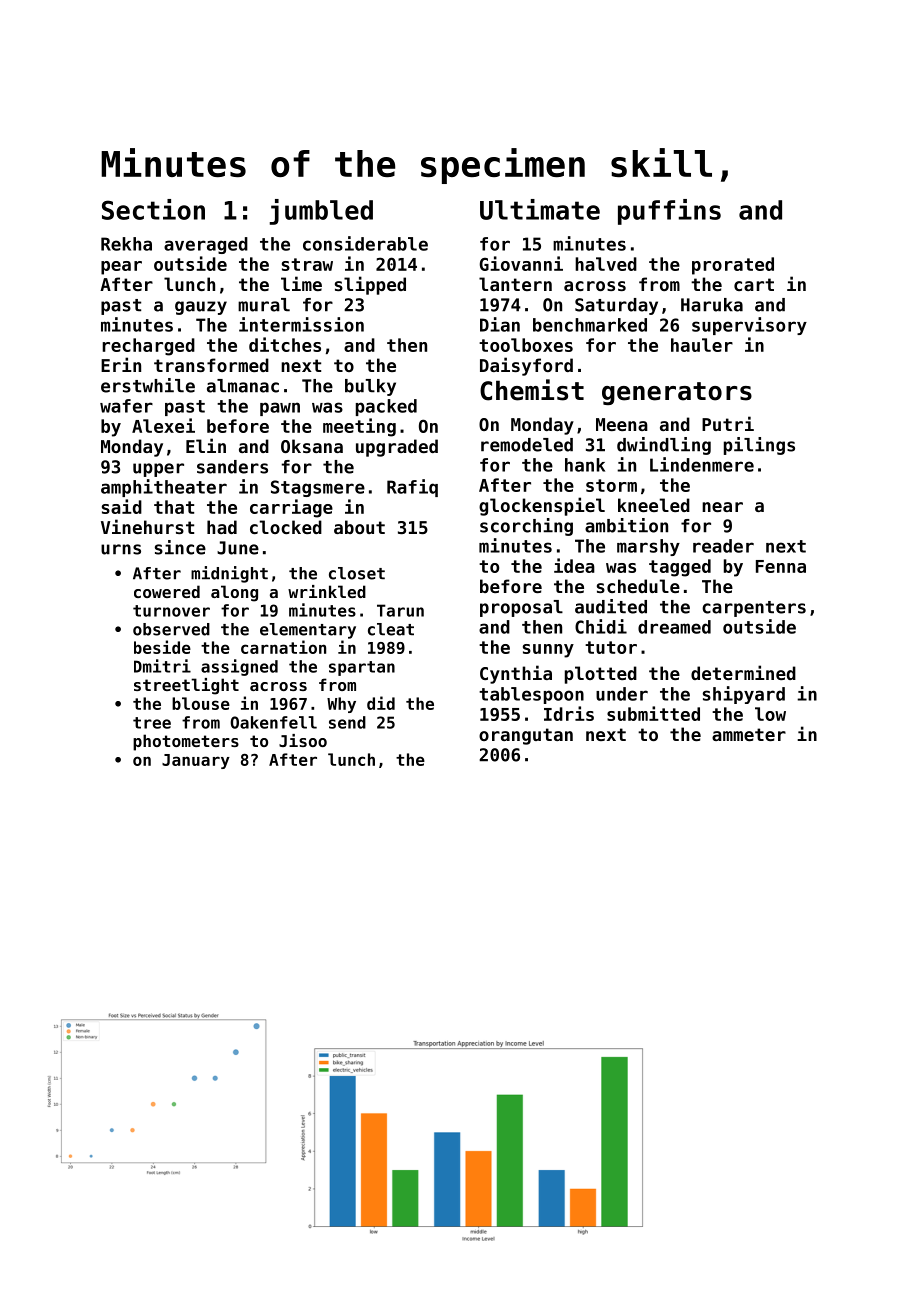 Image resolution: width=924 pixels, height=1314 pixels. Describe the element at coordinates (638, 586) in the screenshot. I see `schedule` at that location.
